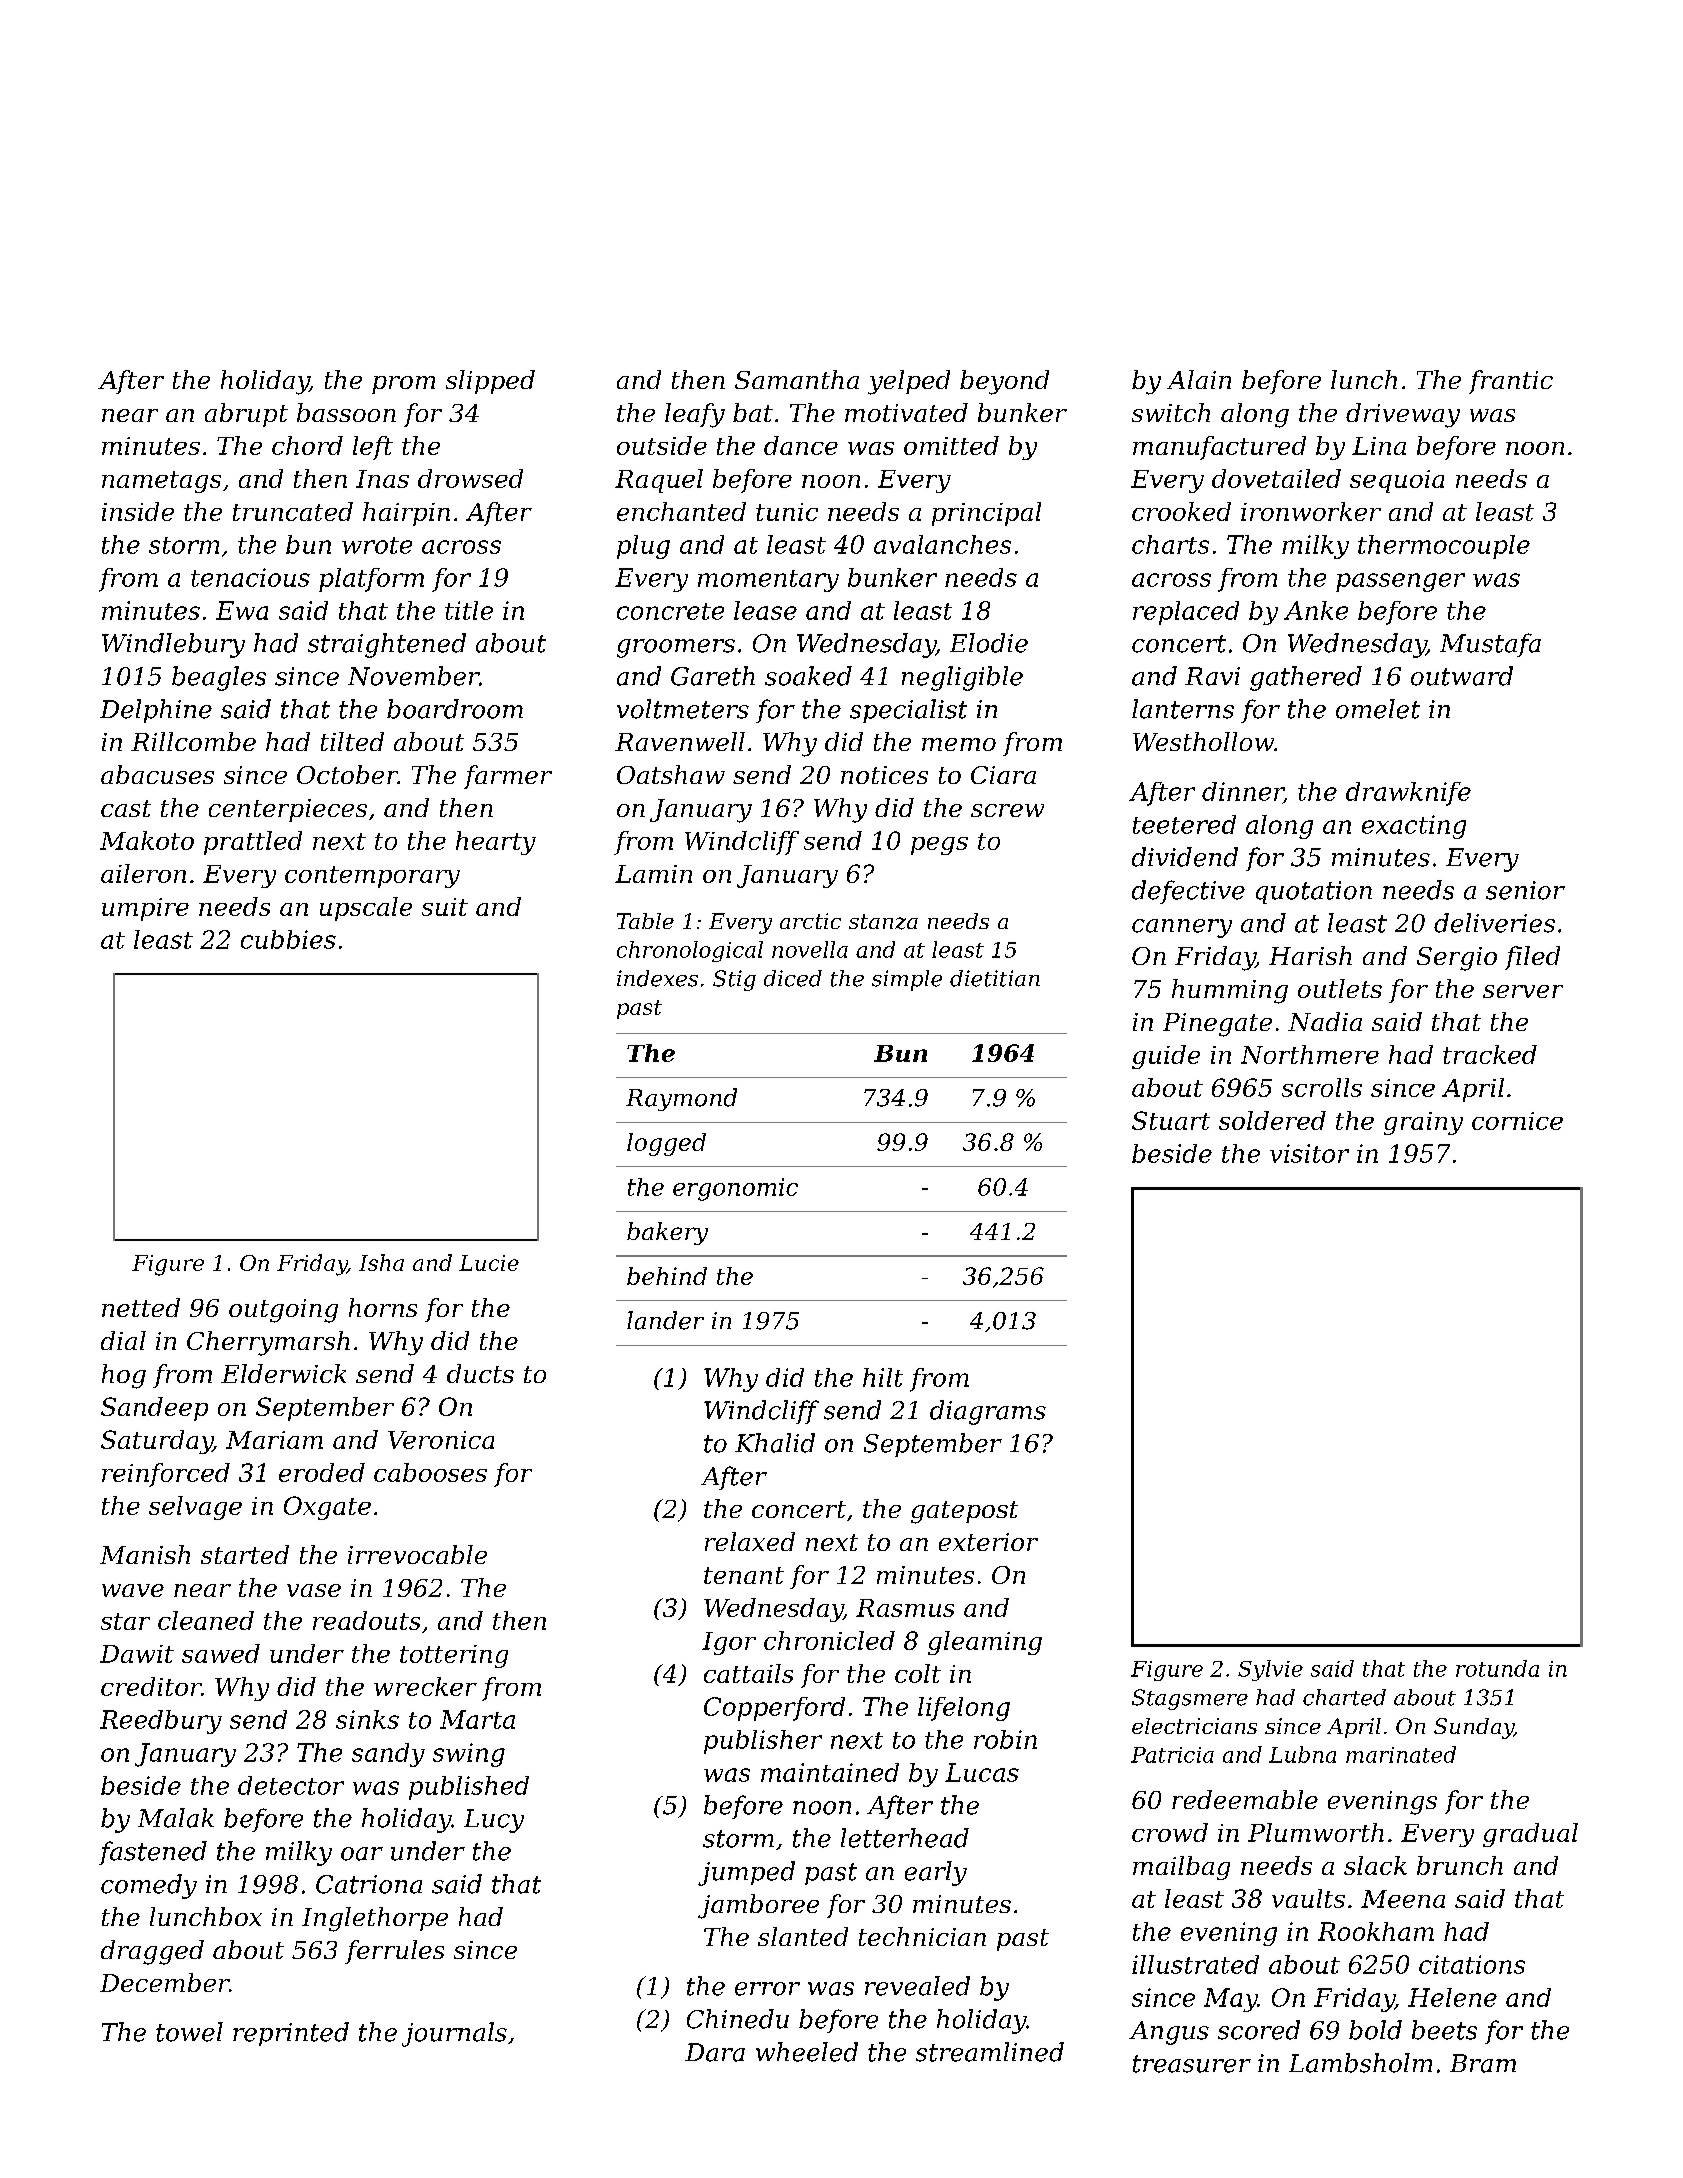 The width and height of the screenshot is (1683, 2178). Describe the element at coordinates (445, 907) in the screenshot. I see `suit` at that location.
